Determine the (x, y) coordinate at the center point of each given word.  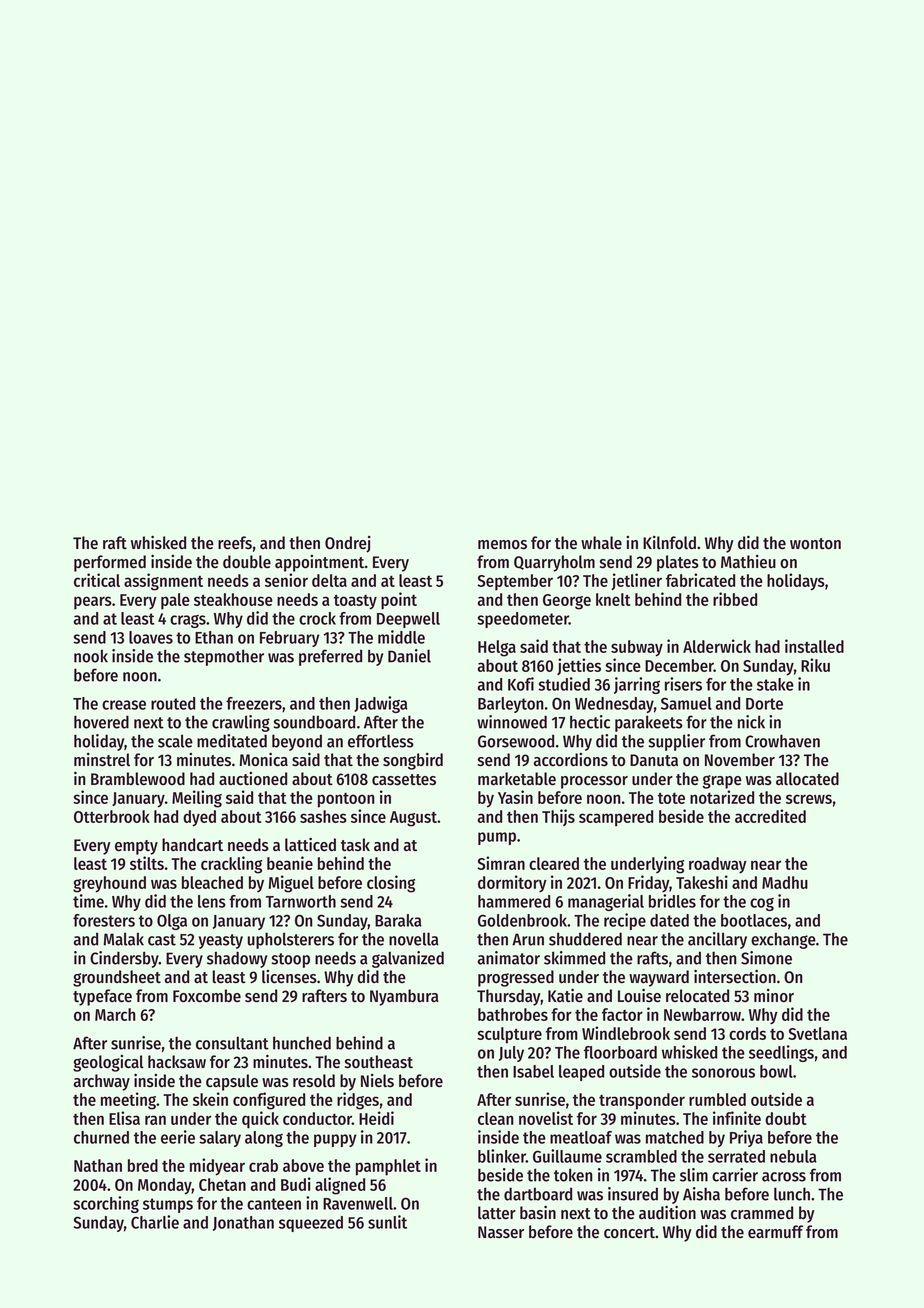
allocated (807, 779)
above (303, 1165)
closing (391, 884)
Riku (815, 665)
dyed (199, 818)
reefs (235, 542)
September (515, 582)
